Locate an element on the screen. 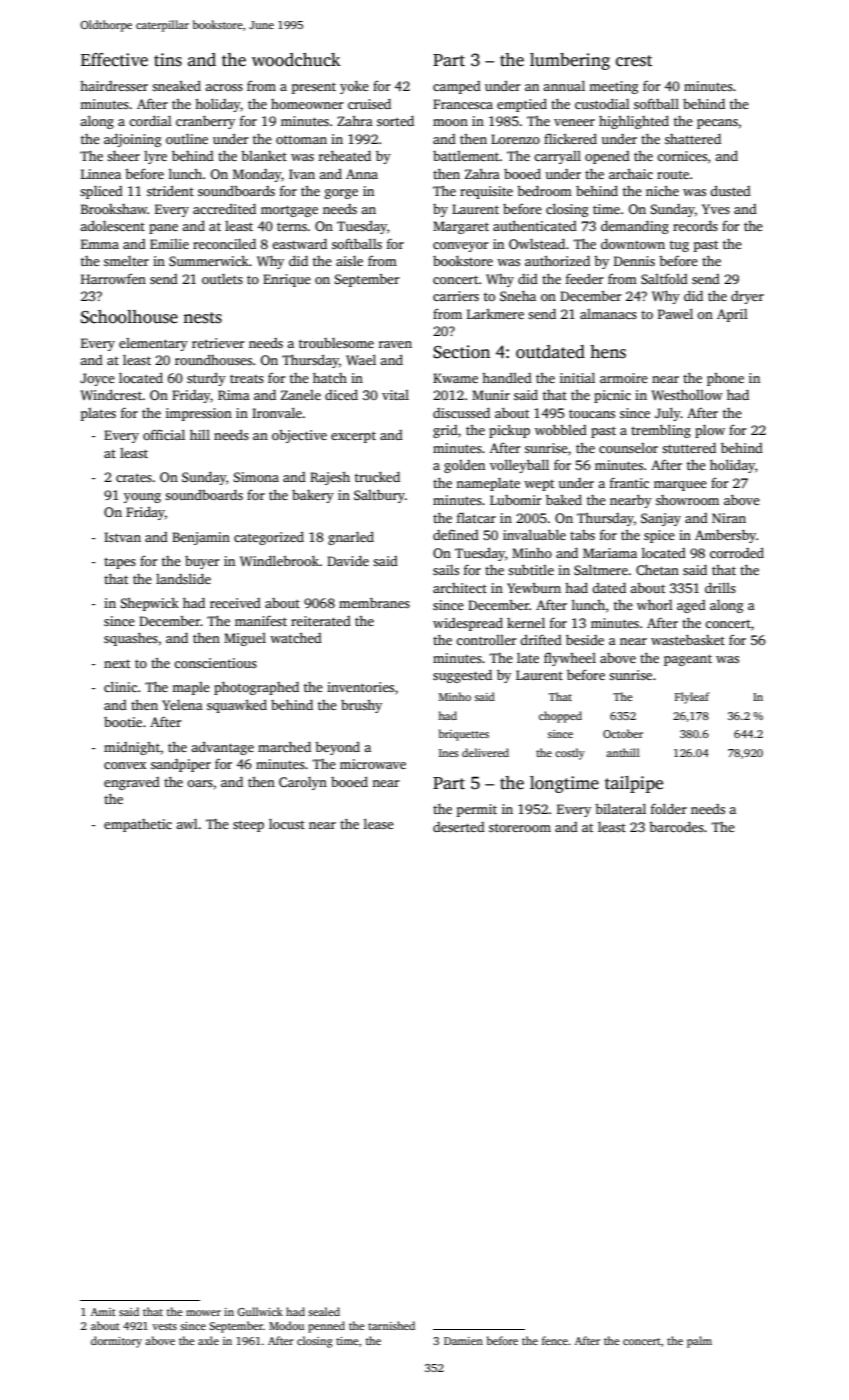 Image resolution: width=849 pixels, height=1400 pixels. Benjamin is located at coordinates (201, 538).
